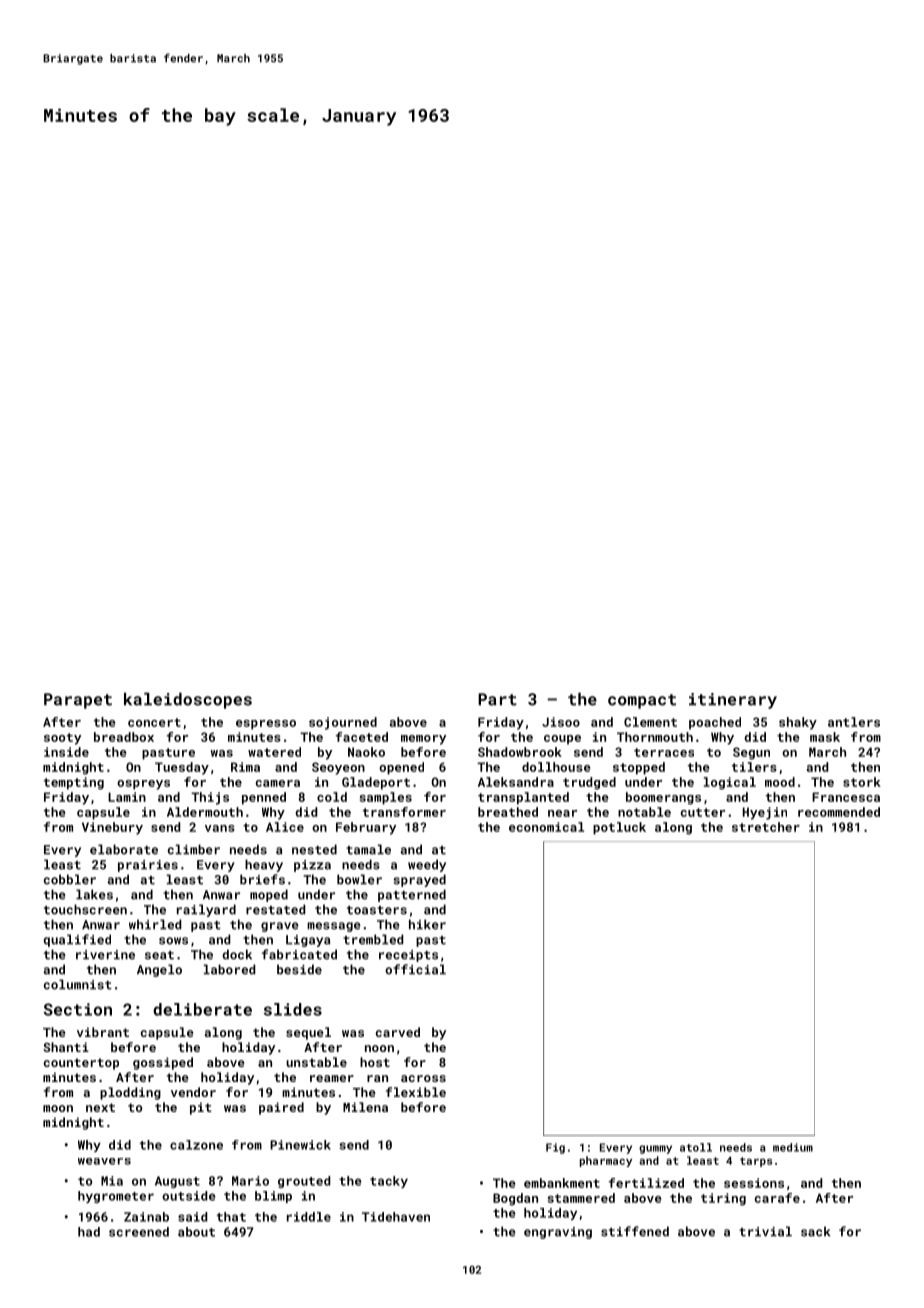 The height and width of the screenshot is (1308, 924). Describe the element at coordinates (777, 1198) in the screenshot. I see `carafe` at that location.
